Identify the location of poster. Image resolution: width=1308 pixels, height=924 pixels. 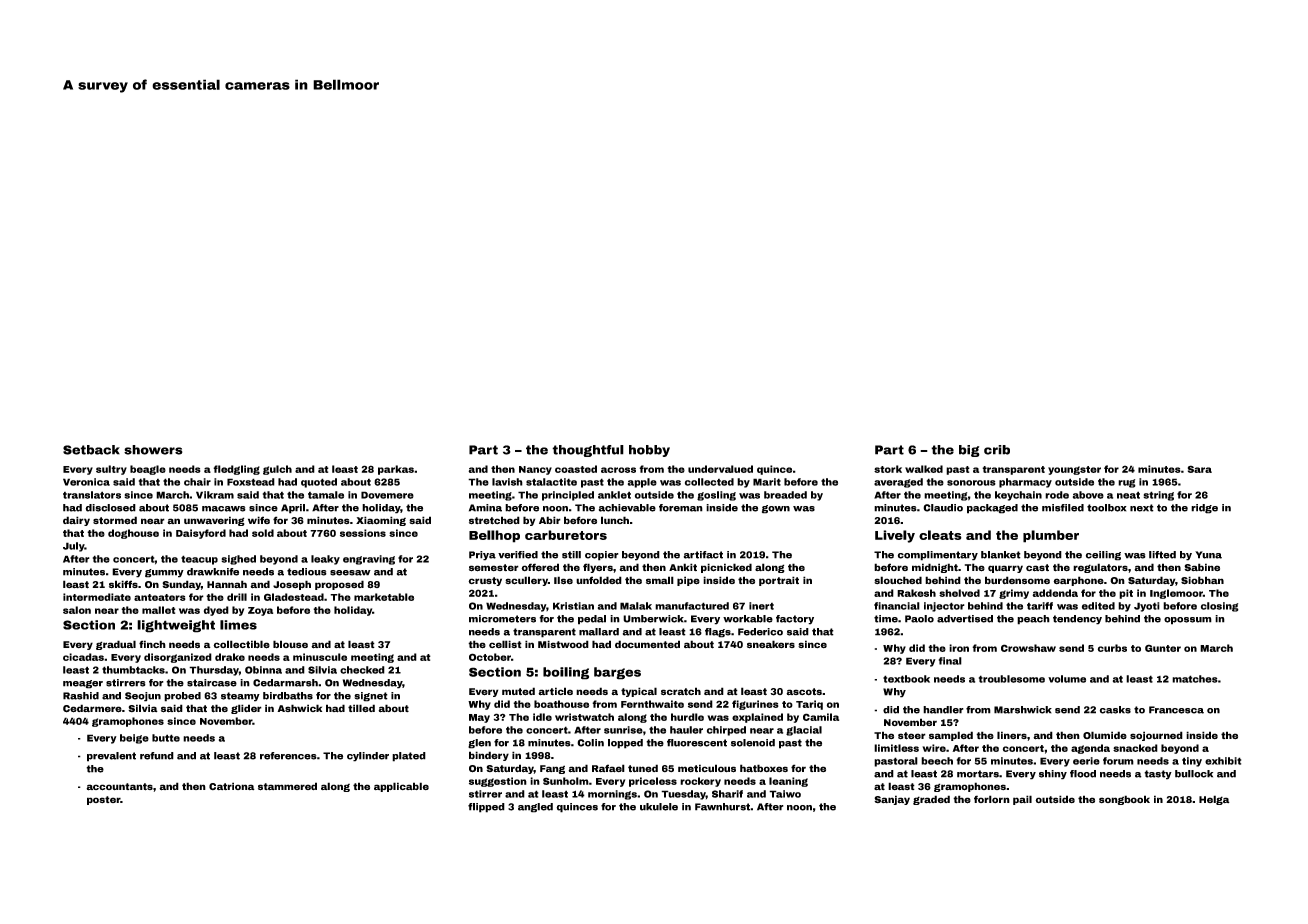
(103, 800).
